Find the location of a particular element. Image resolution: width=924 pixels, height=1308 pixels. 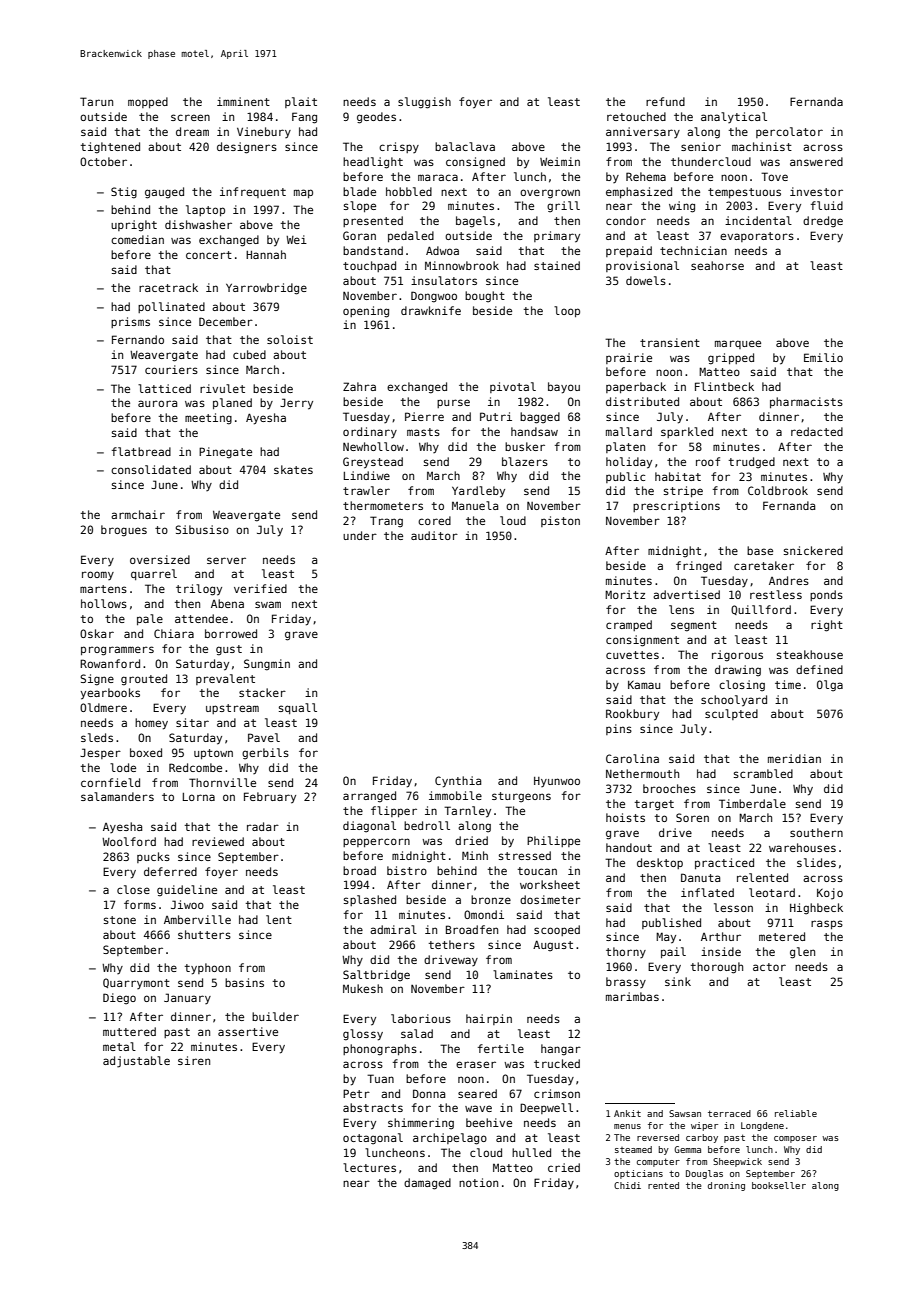

Chiara is located at coordinates (174, 633).
